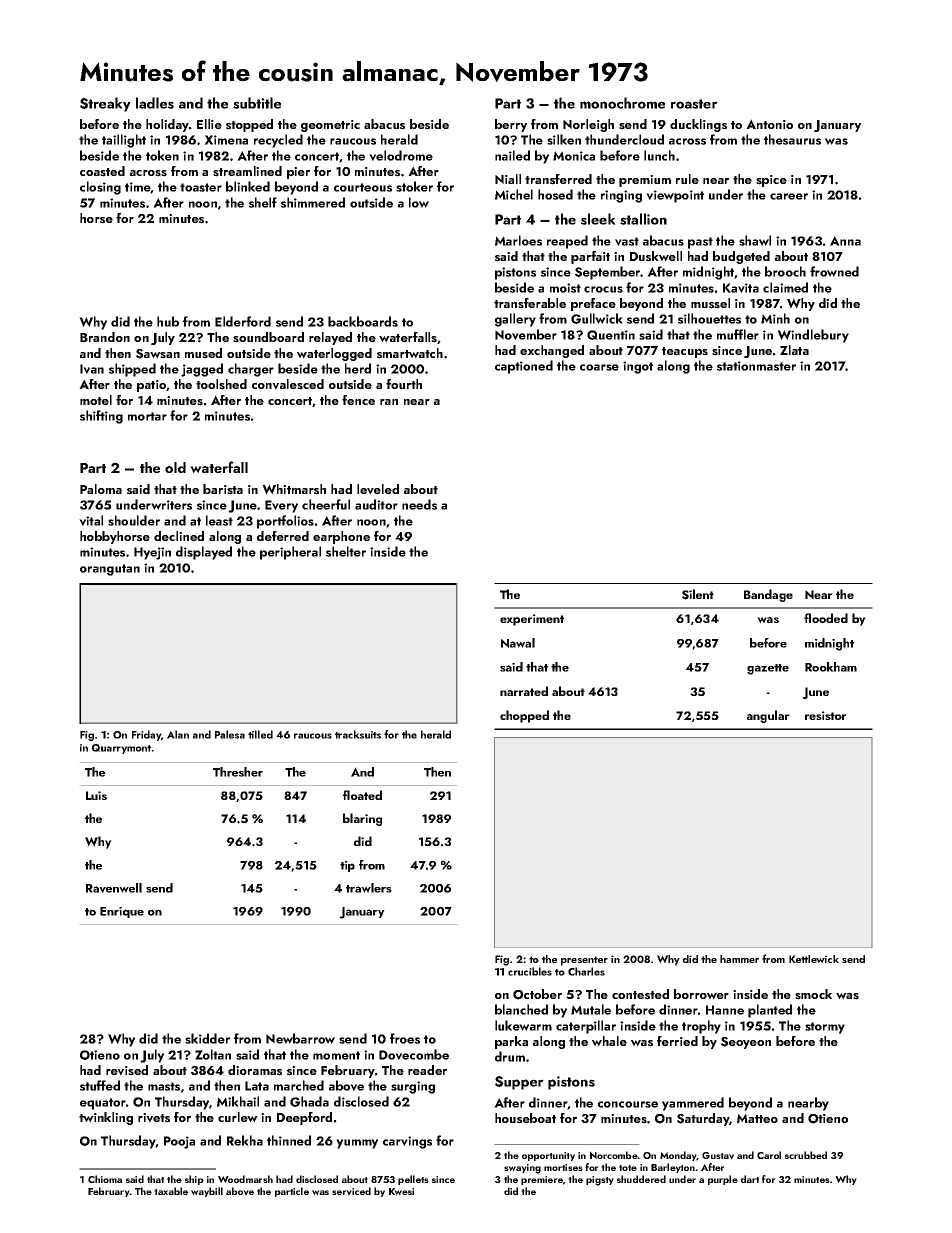 The width and height of the document is (952, 1233). Describe the element at coordinates (518, 643) in the document. I see `Nawal` at that location.
